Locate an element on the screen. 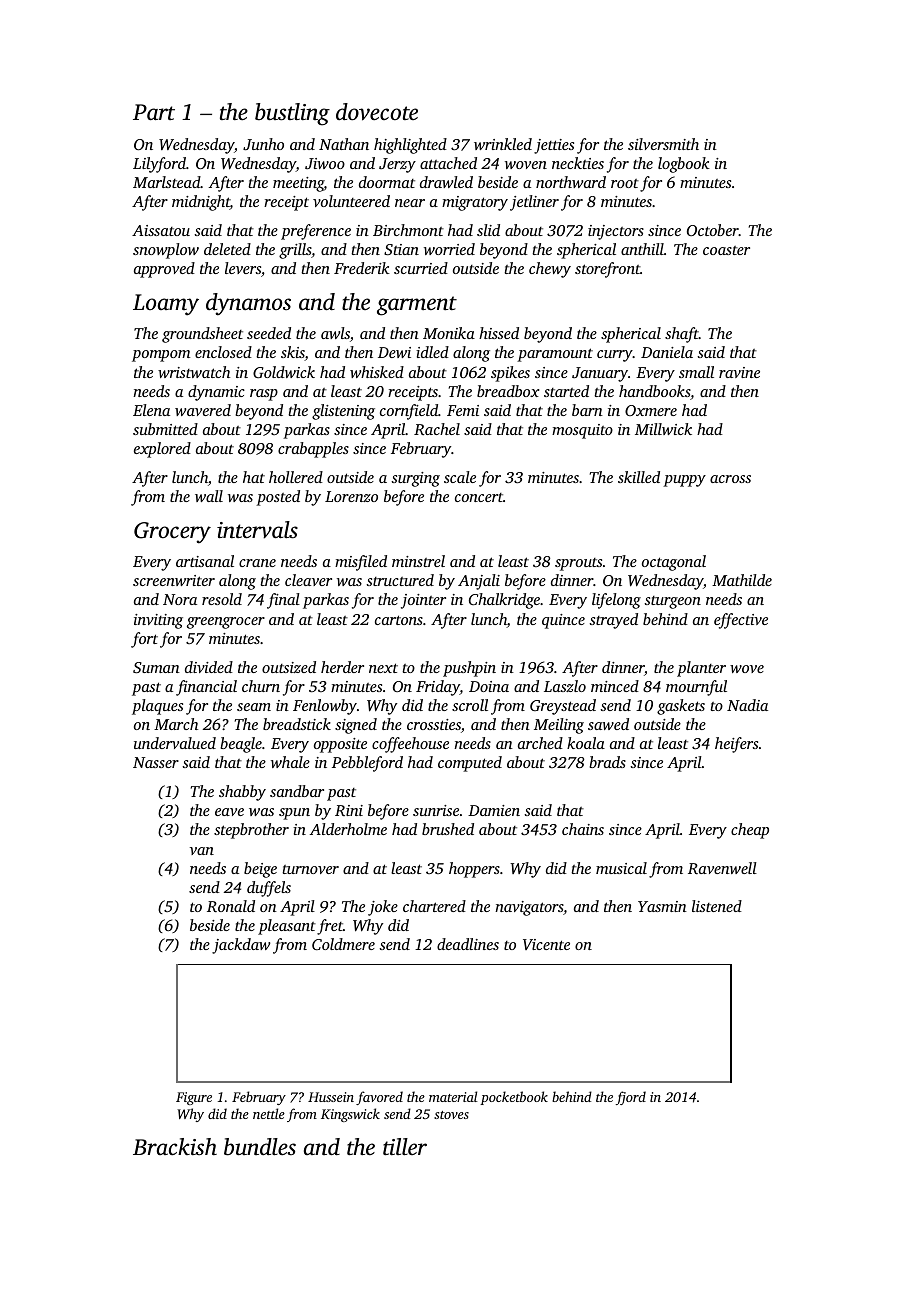 The height and width of the screenshot is (1316, 908). bustling is located at coordinates (292, 114).
